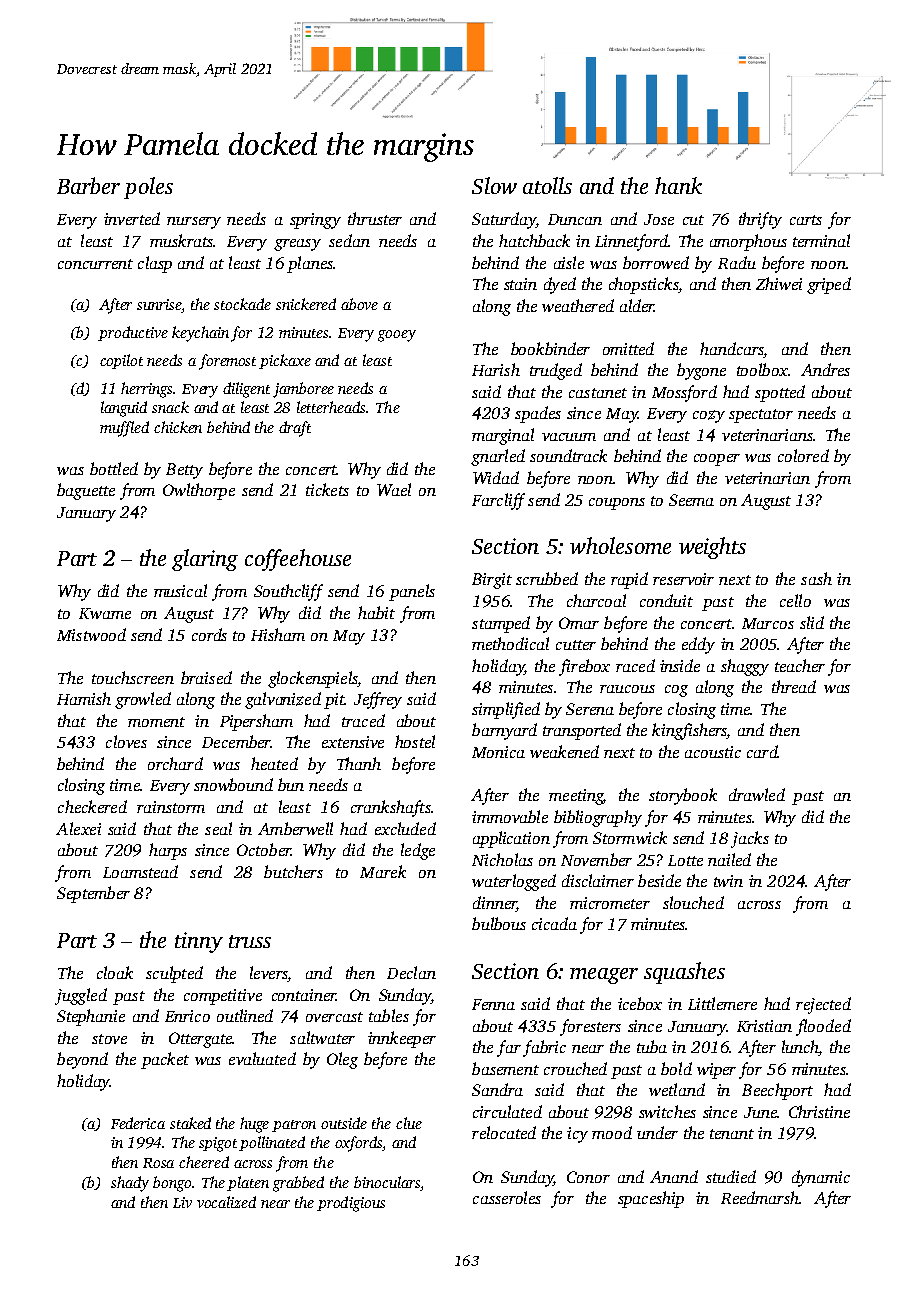 The height and width of the screenshot is (1316, 908). Describe the element at coordinates (78, 828) in the screenshot. I see `Alexei` at that location.
